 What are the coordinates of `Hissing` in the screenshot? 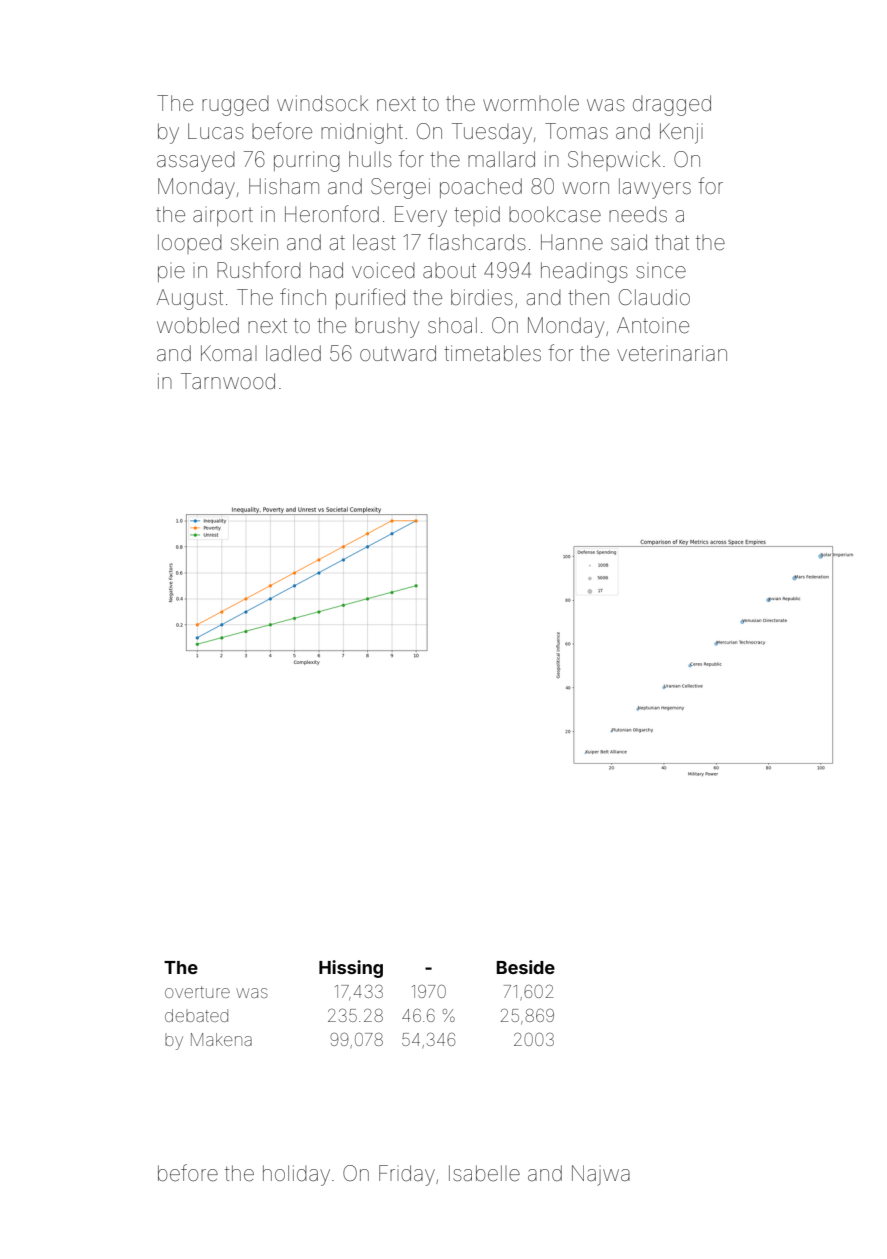 It's located at (351, 969).
